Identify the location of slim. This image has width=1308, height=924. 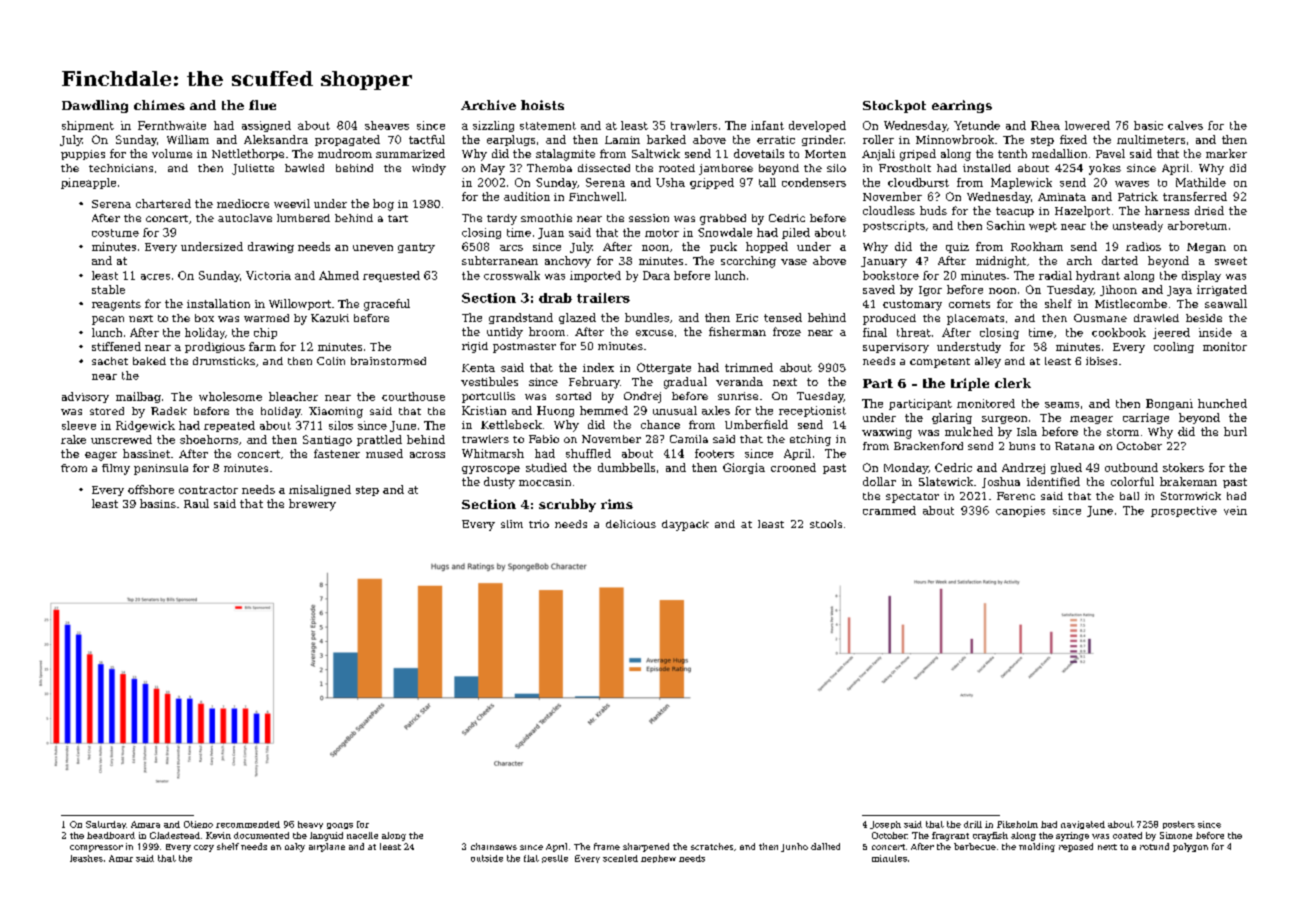
(512, 524).
